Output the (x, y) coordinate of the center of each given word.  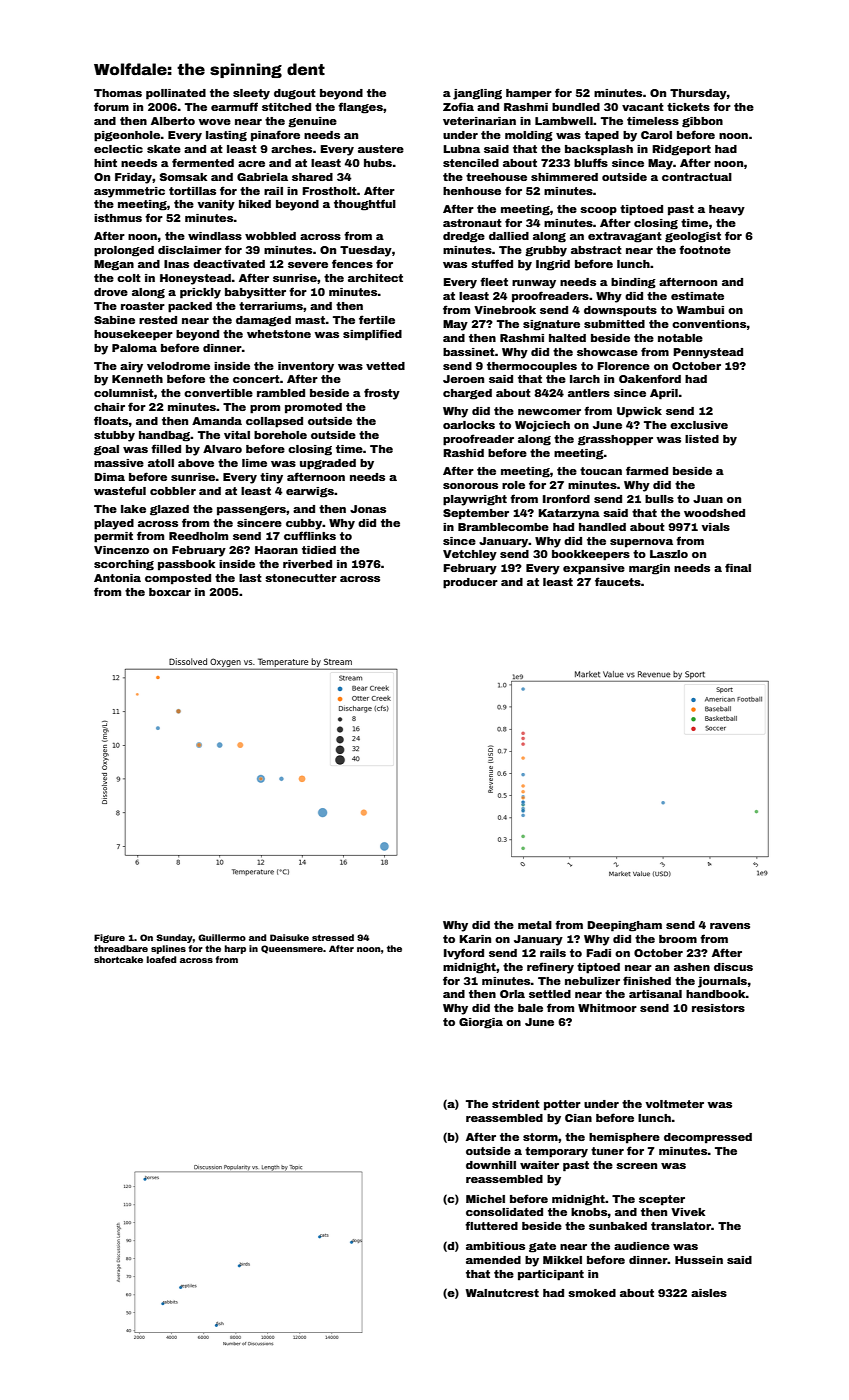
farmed (647, 470)
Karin (475, 939)
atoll (161, 463)
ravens (730, 926)
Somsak (183, 177)
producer (470, 583)
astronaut (472, 223)
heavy (727, 210)
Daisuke (289, 937)
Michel (485, 1199)
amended (493, 1260)
